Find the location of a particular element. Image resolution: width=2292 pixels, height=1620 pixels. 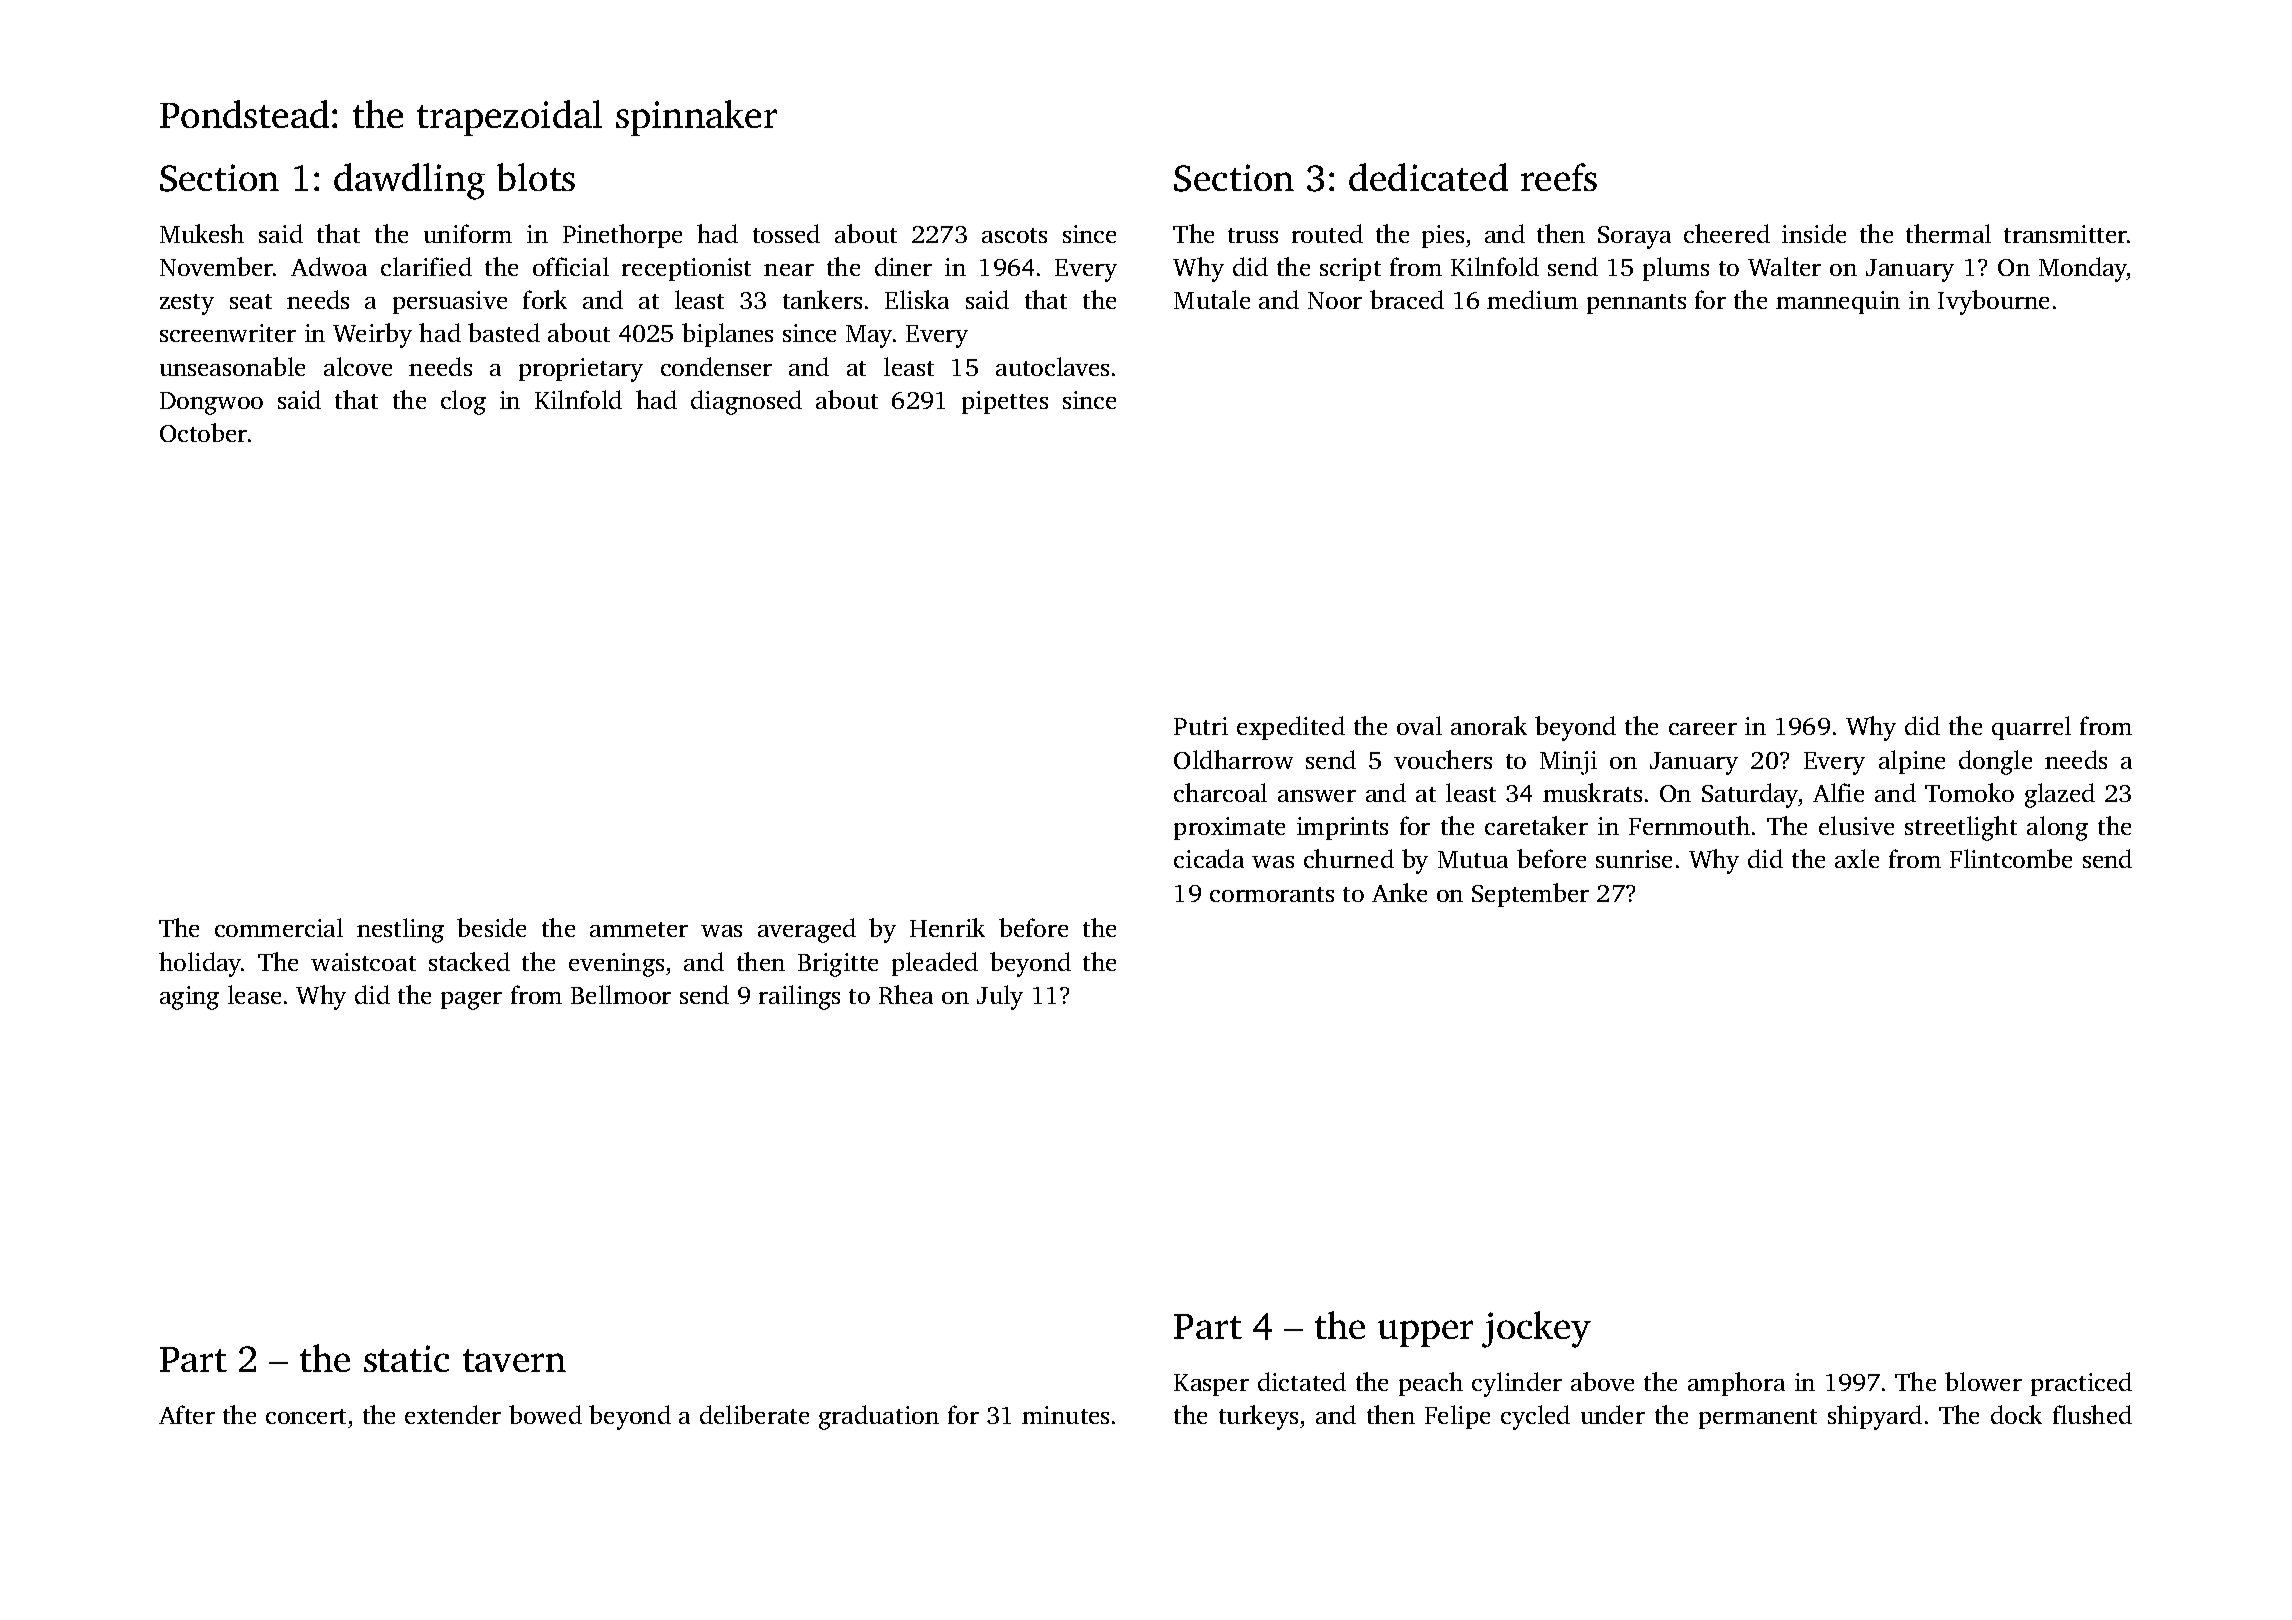

averaged is located at coordinates (807, 930).
